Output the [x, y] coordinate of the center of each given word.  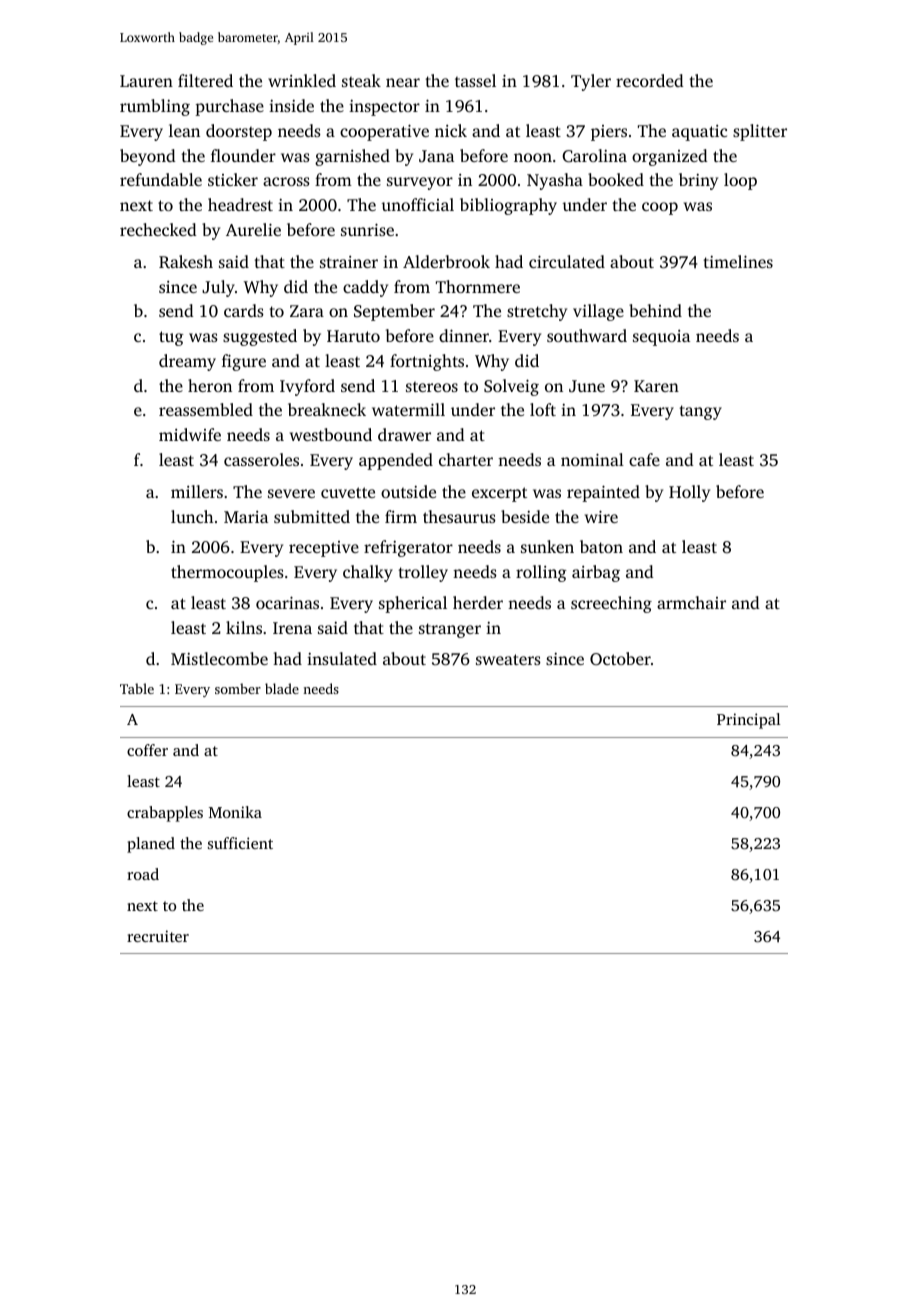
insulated [342, 658]
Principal [748, 721]
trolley [423, 573]
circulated [567, 261]
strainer [349, 262]
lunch [192, 516]
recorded [650, 80]
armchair [691, 602]
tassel [475, 80]
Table [137, 688]
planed [151, 845]
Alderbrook [446, 261]
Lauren [146, 81]
